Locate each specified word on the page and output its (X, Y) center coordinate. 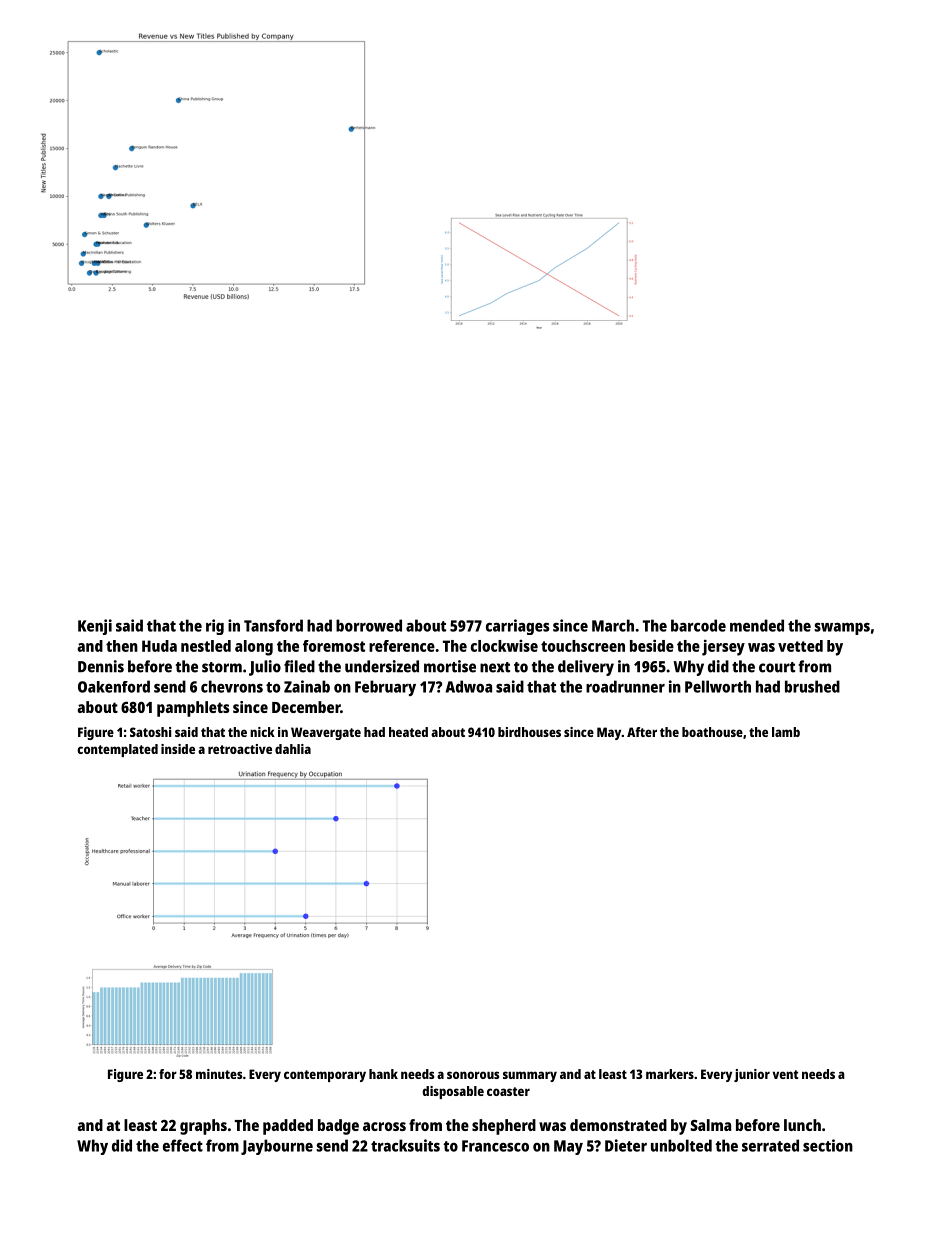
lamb (786, 732)
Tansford (273, 625)
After (642, 732)
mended (757, 625)
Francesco (495, 1146)
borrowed (369, 625)
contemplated (117, 750)
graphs (203, 1127)
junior (752, 1075)
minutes (219, 1074)
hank (383, 1074)
